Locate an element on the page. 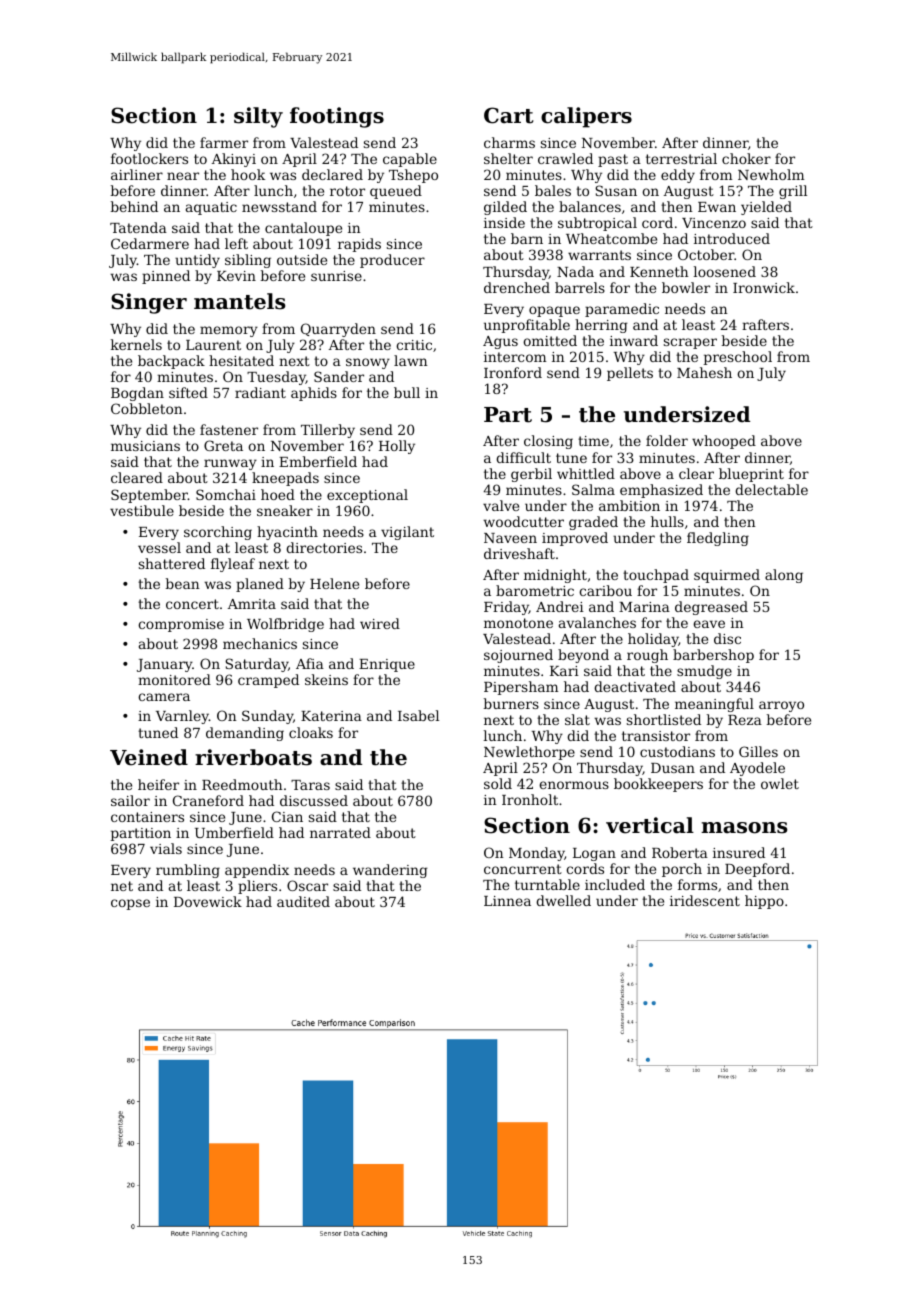 The image size is (924, 1308). Reedmouth is located at coordinates (242, 784).
